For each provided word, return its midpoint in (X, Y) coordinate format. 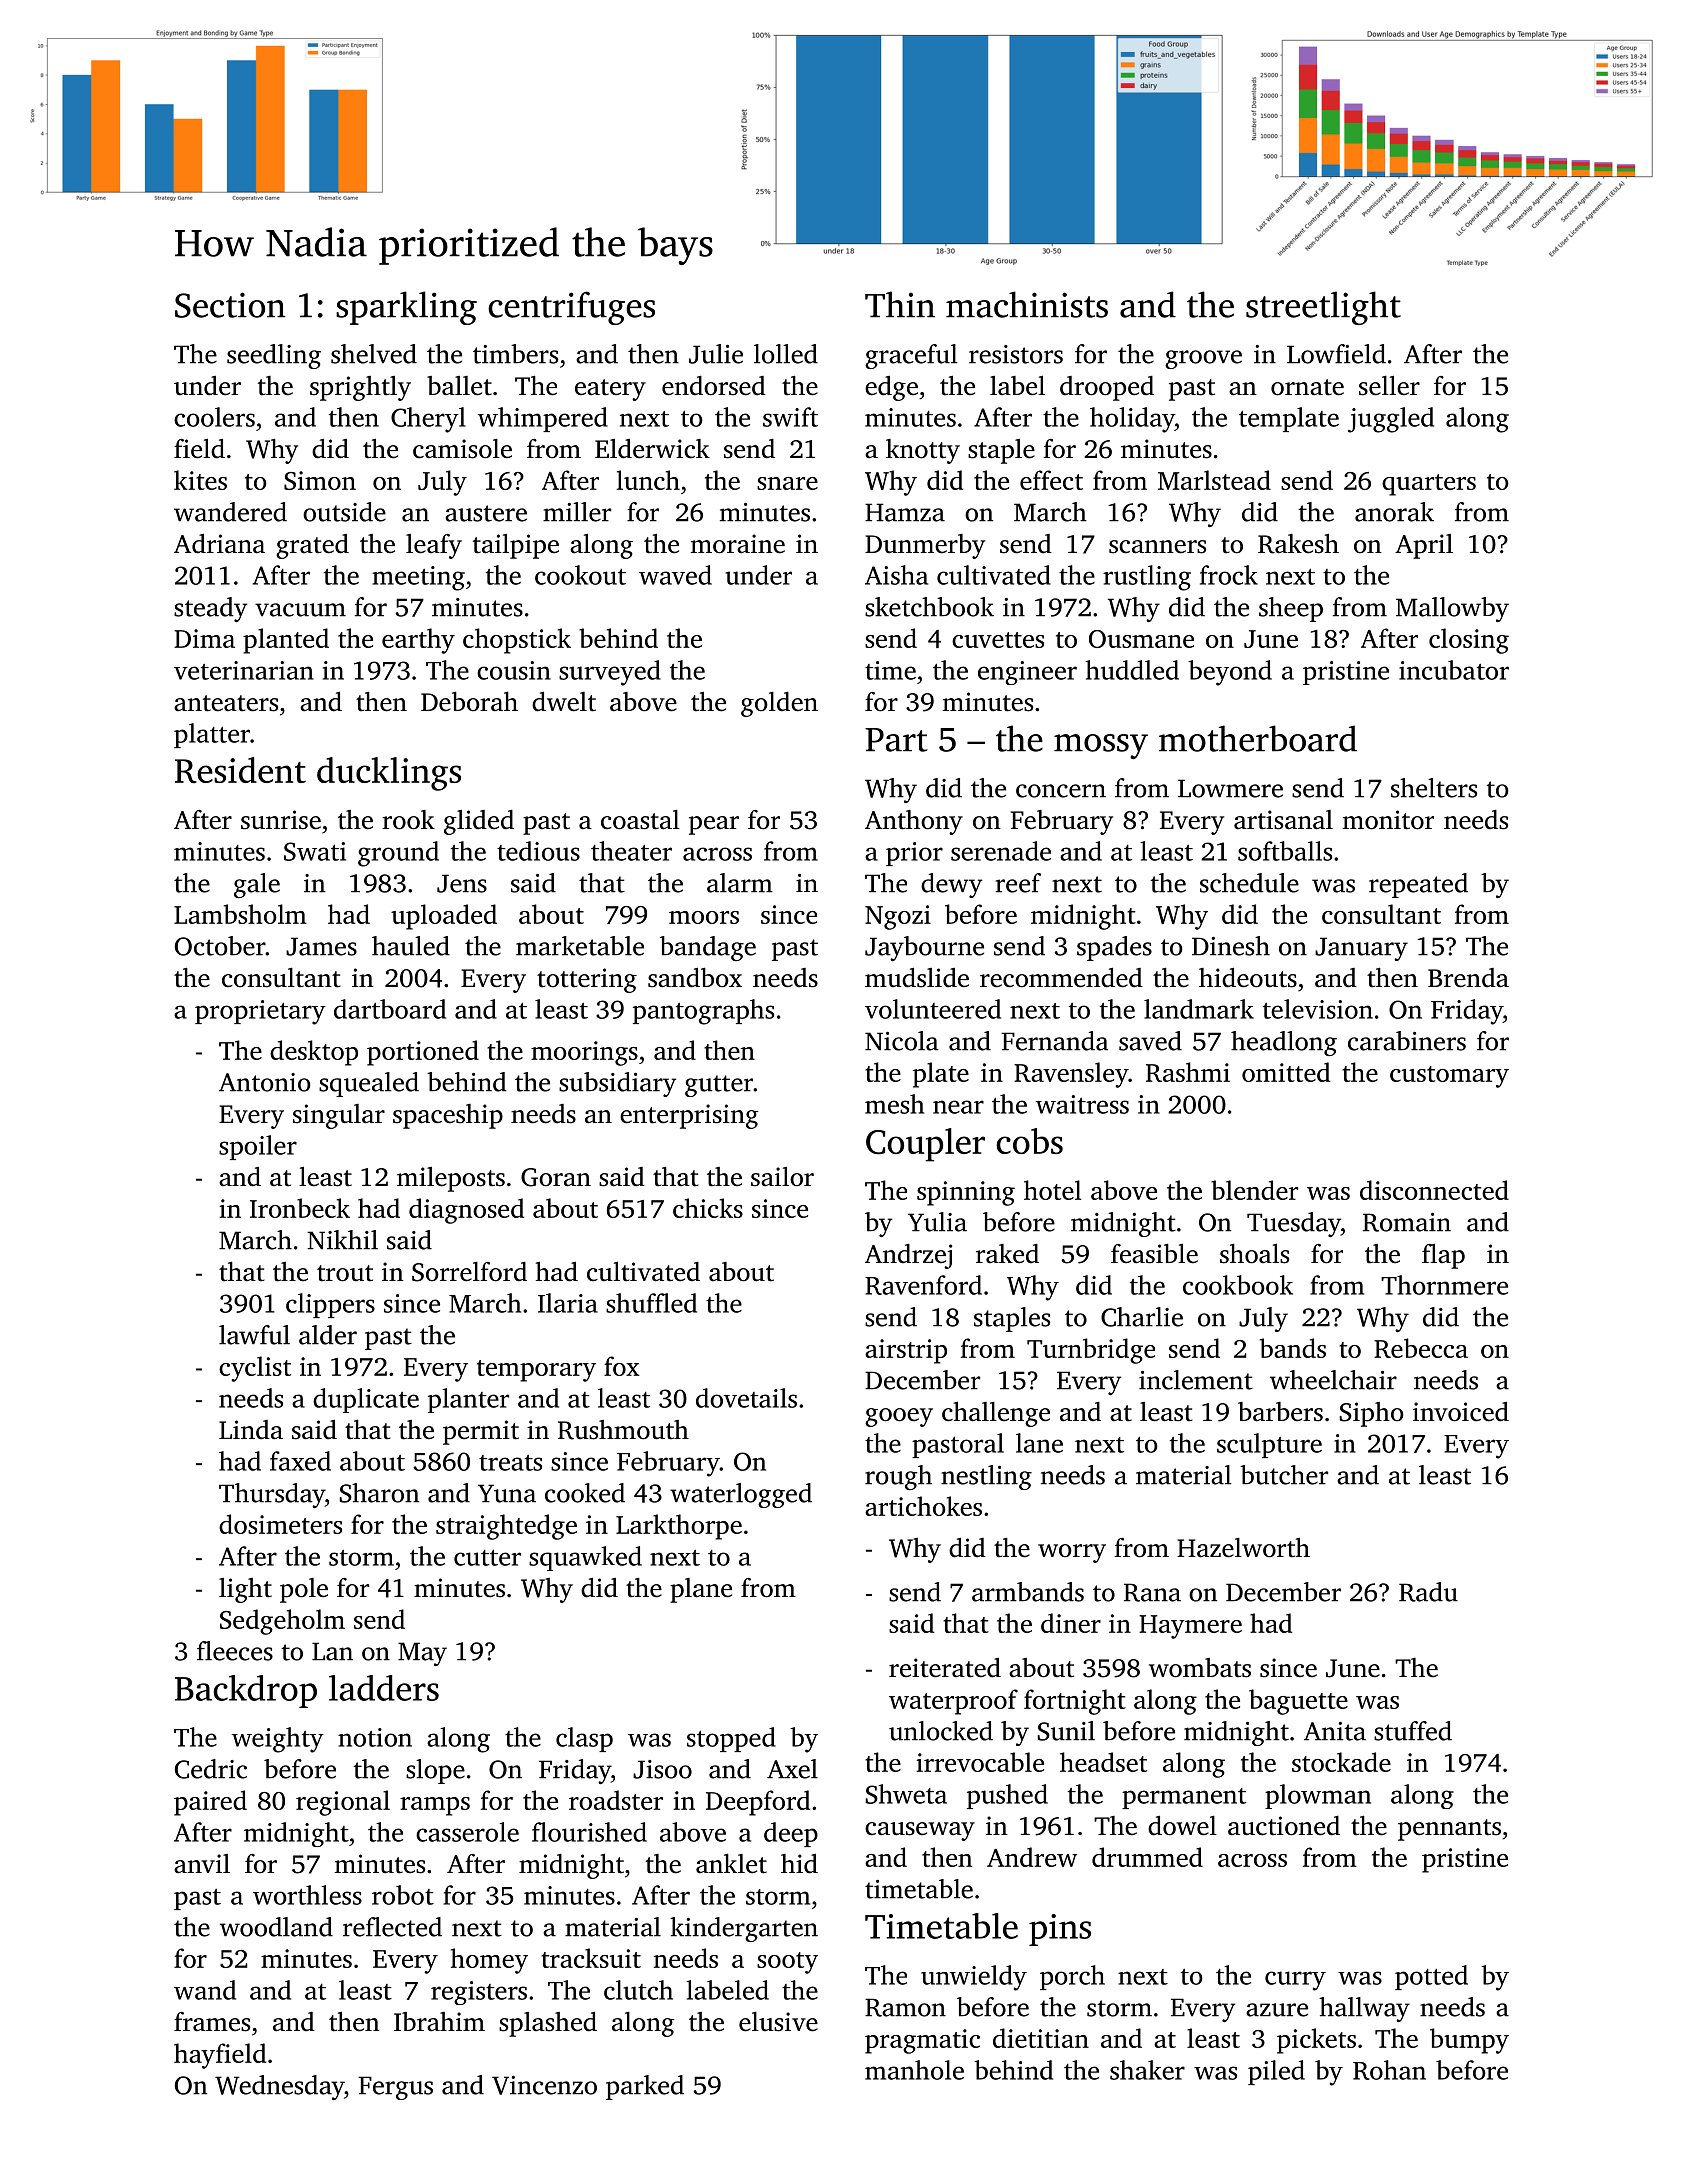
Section (230, 305)
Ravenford (923, 1285)
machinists (1027, 304)
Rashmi (1188, 1072)
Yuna (507, 1493)
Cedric (211, 1769)
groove (1203, 359)
